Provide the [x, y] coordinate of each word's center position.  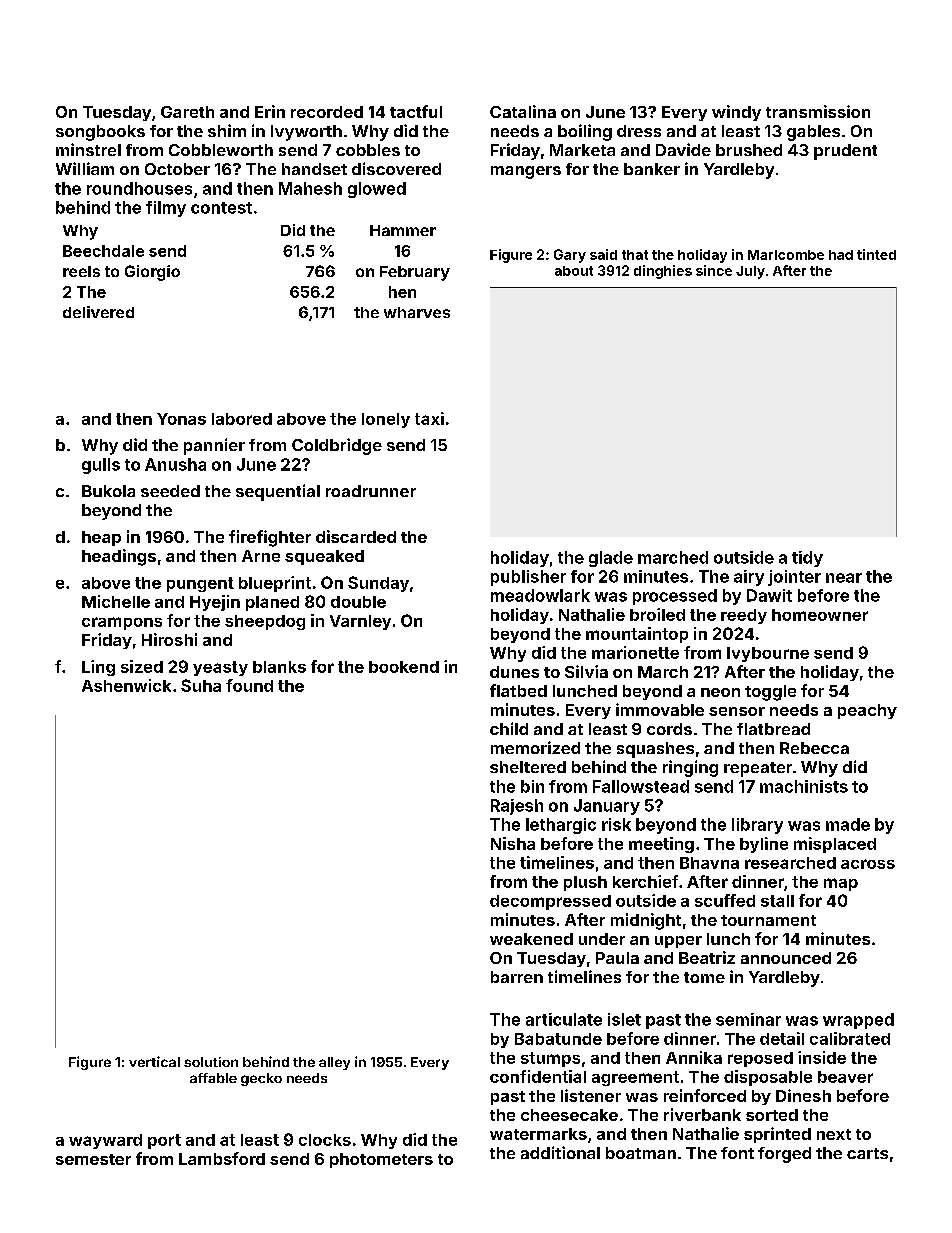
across [868, 864]
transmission [818, 111]
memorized [535, 747]
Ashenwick [126, 685]
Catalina [523, 111]
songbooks [100, 133]
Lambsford [222, 1158]
